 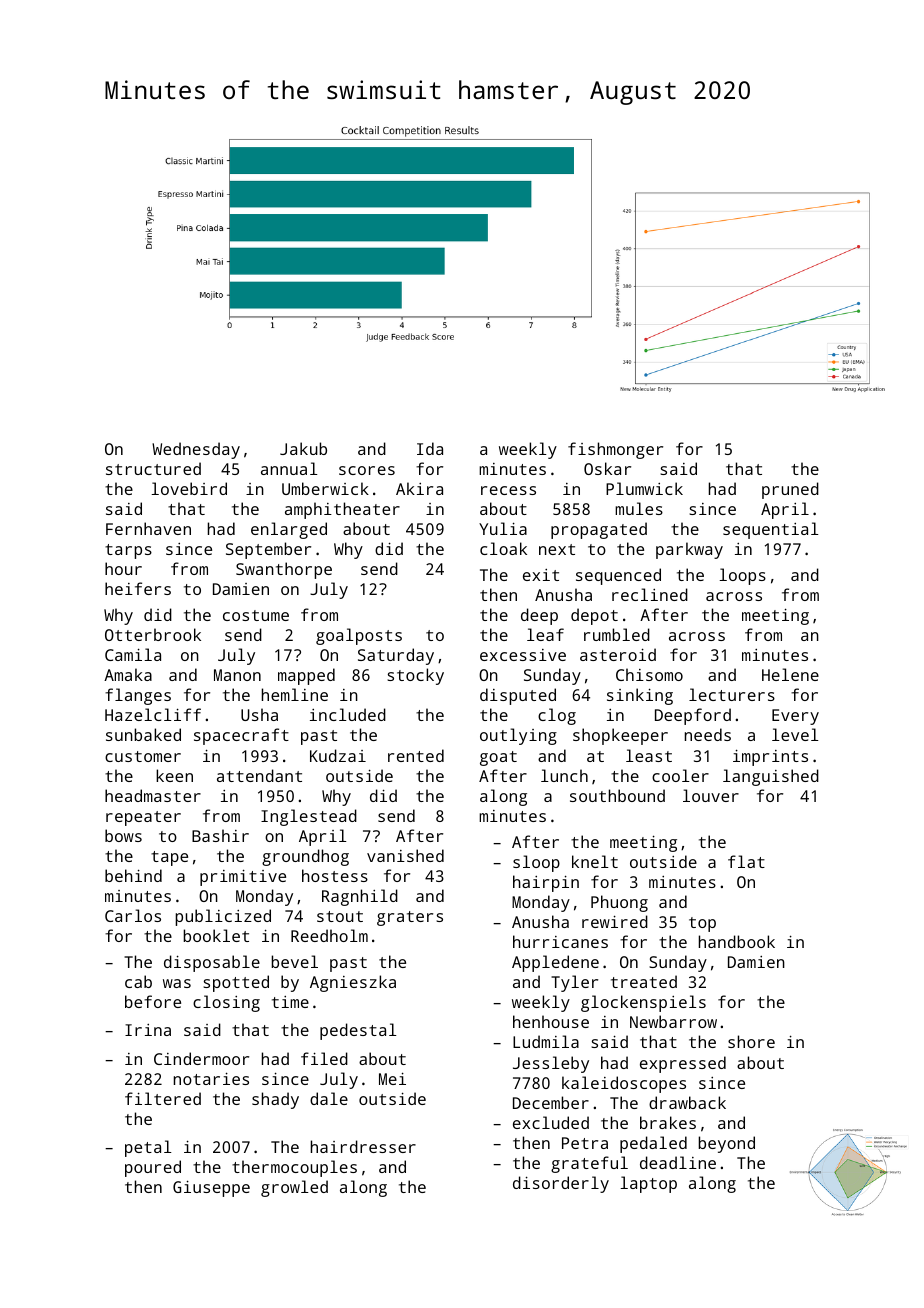 What do you see at coordinates (405, 855) in the image?
I see `vanished` at bounding box center [405, 855].
